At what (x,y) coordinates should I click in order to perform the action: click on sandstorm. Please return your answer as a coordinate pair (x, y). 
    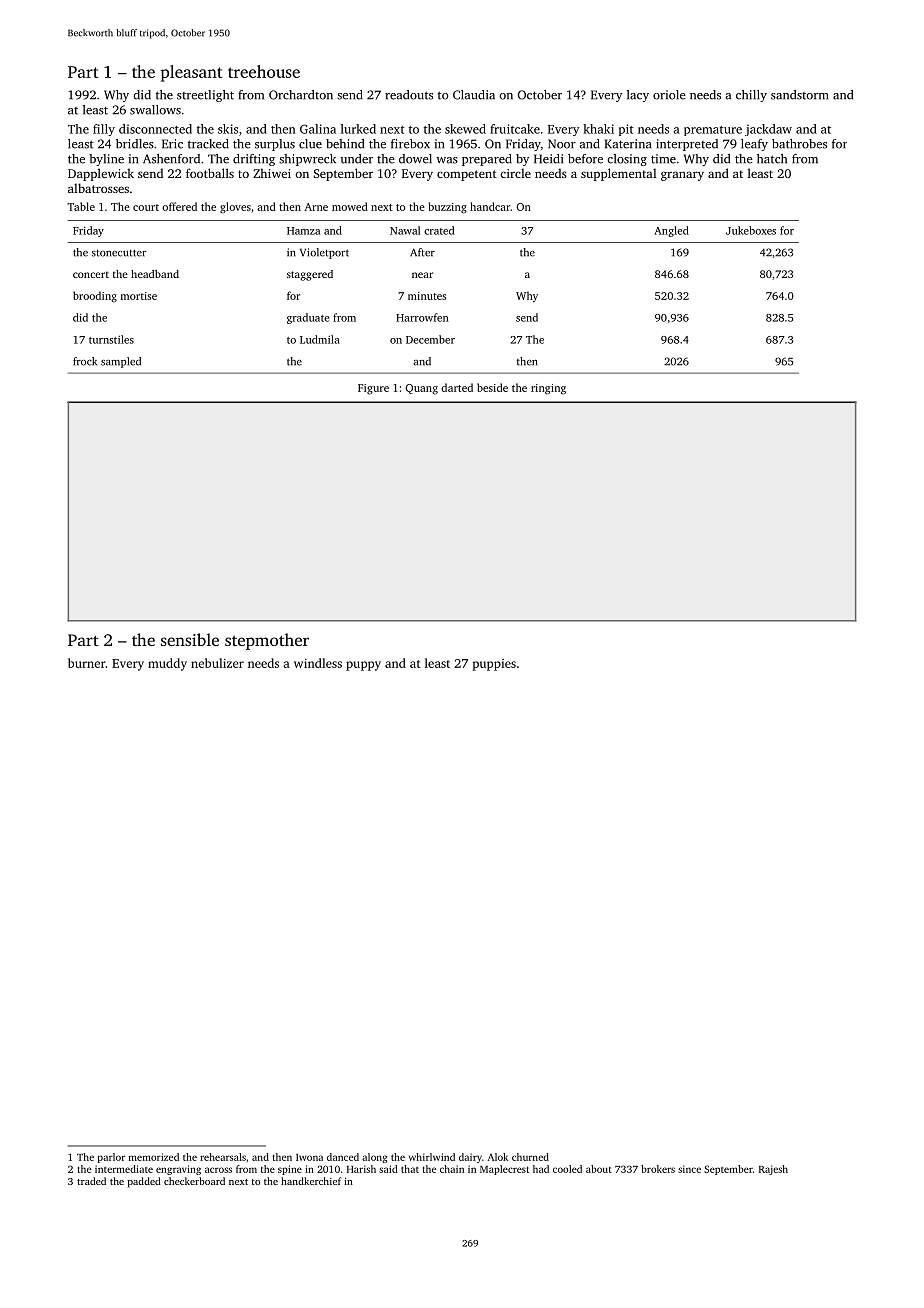
    Looking at the image, I should click on (799, 95).
